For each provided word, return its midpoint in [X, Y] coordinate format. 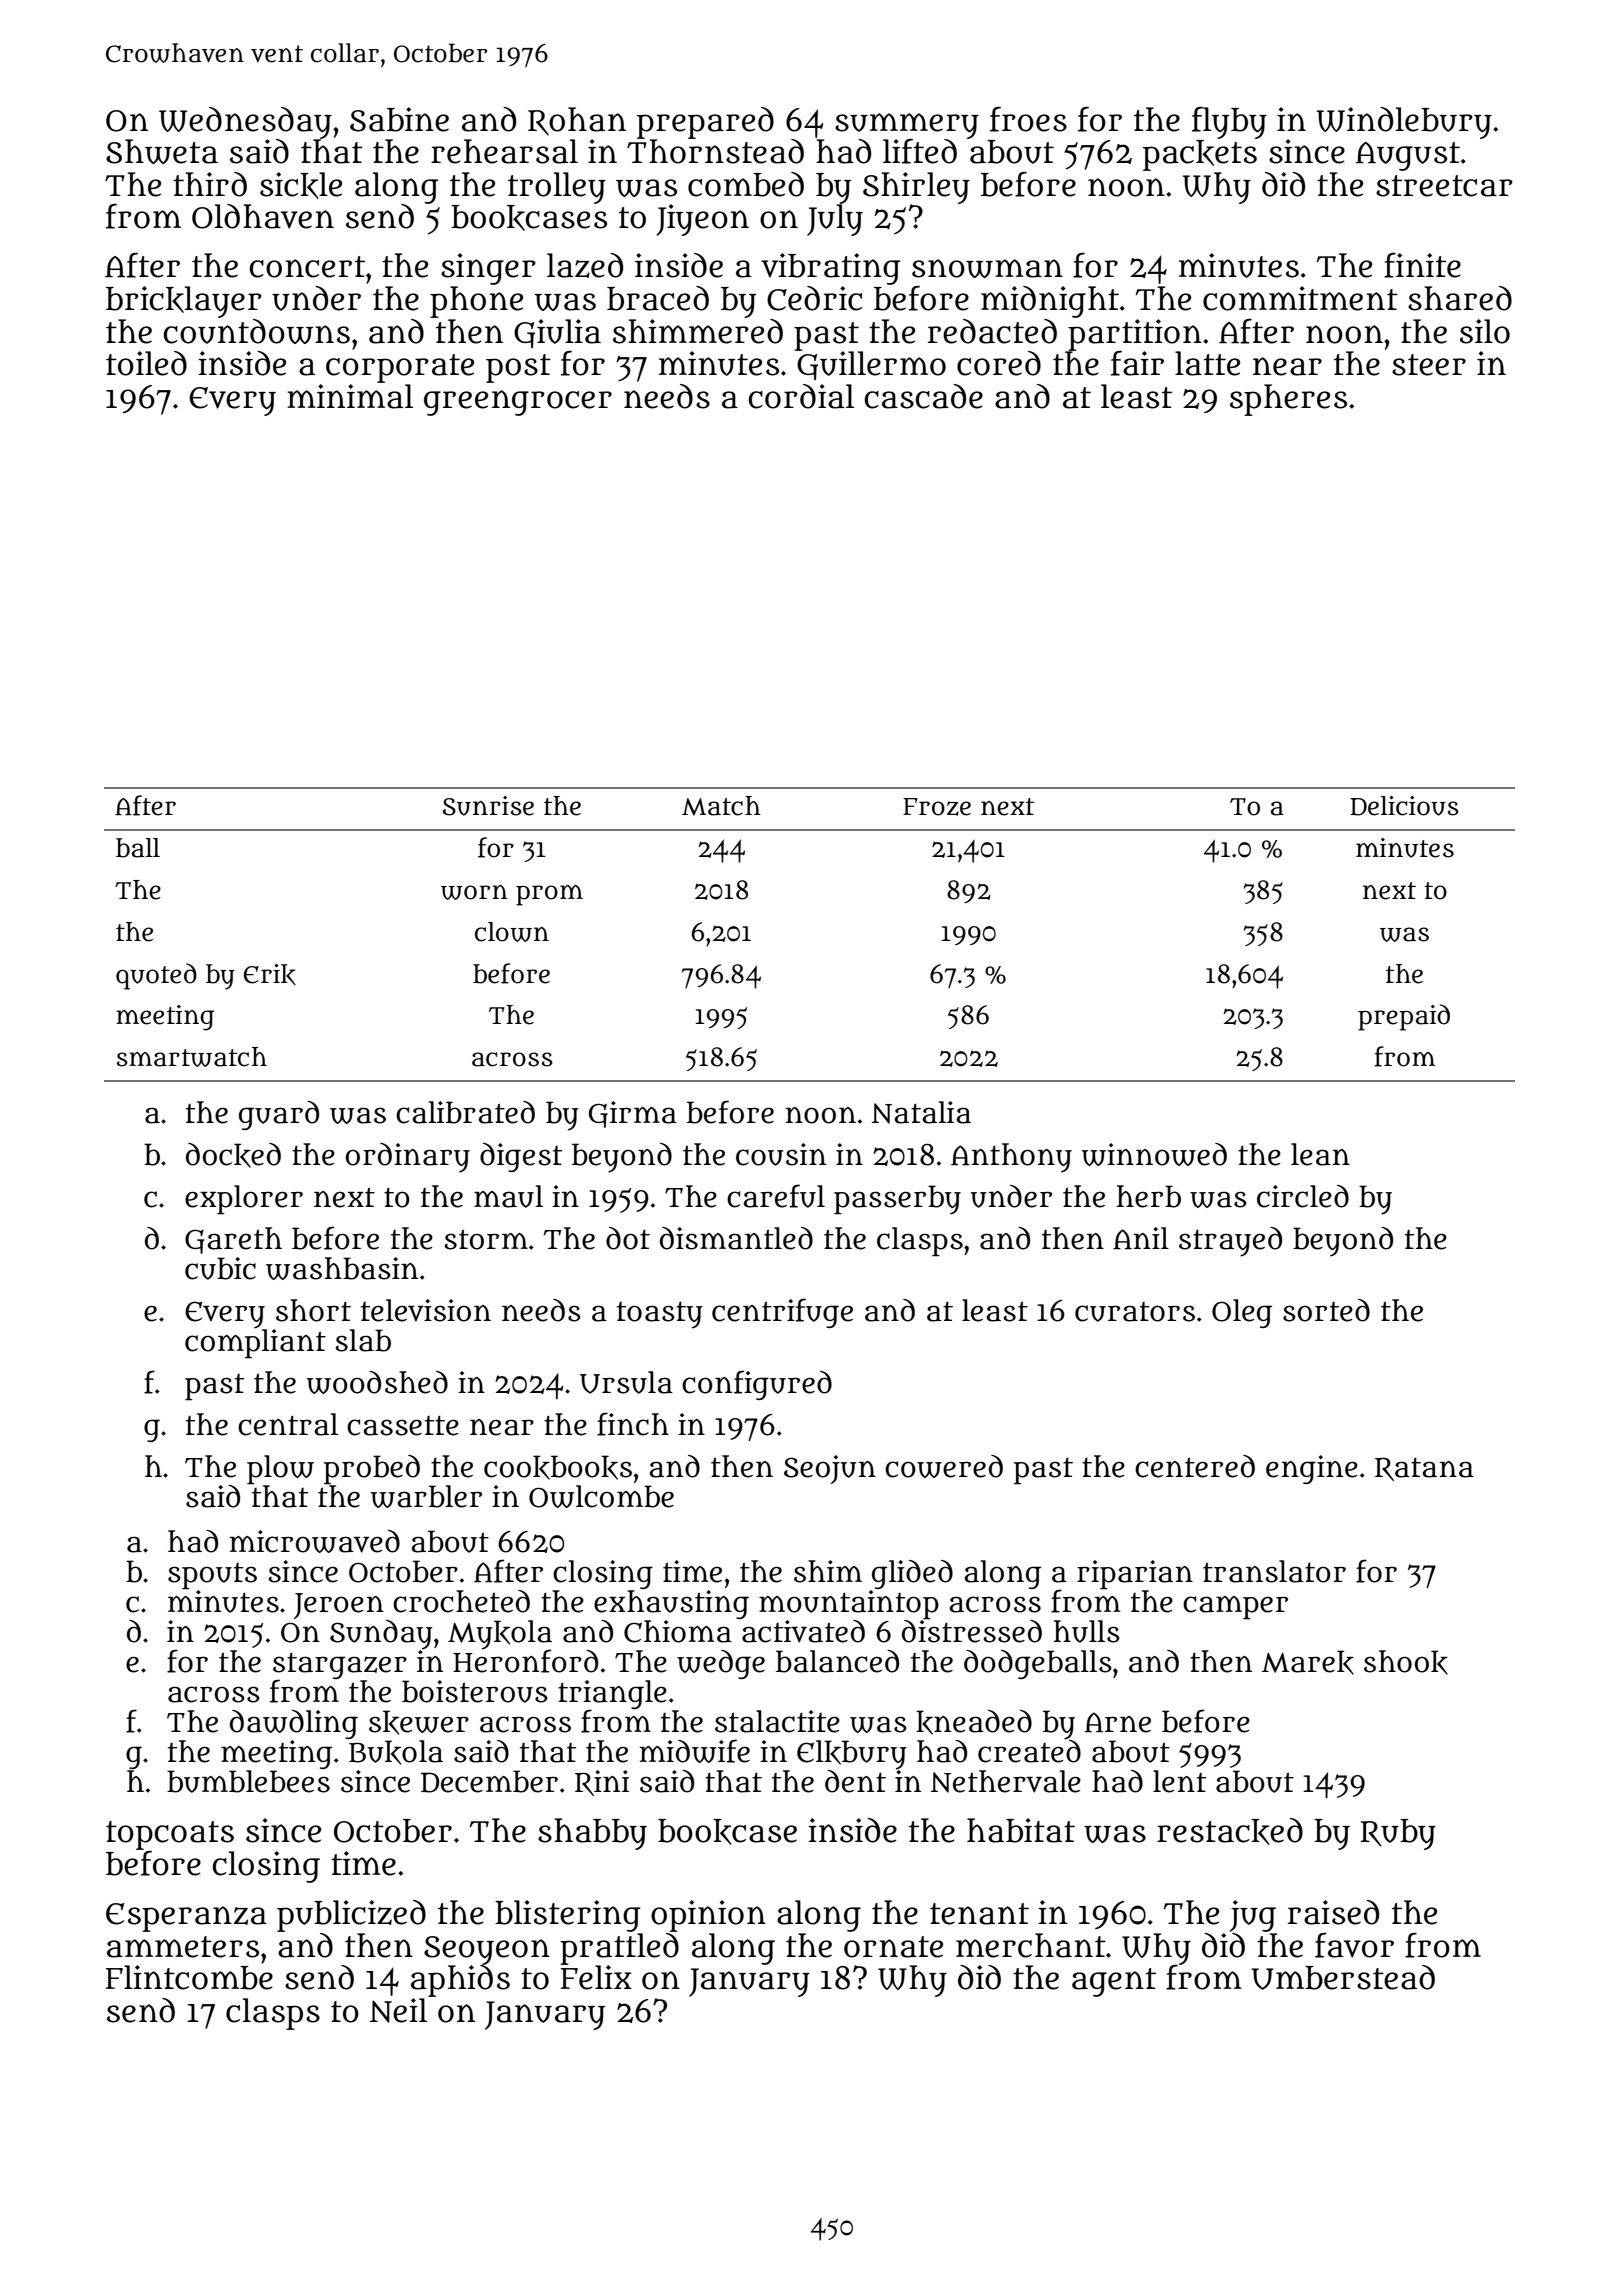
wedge [721, 1664]
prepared [705, 123]
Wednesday [245, 123]
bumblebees [248, 1781]
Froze [937, 807]
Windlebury [1404, 123]
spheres [1288, 400]
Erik [270, 974]
